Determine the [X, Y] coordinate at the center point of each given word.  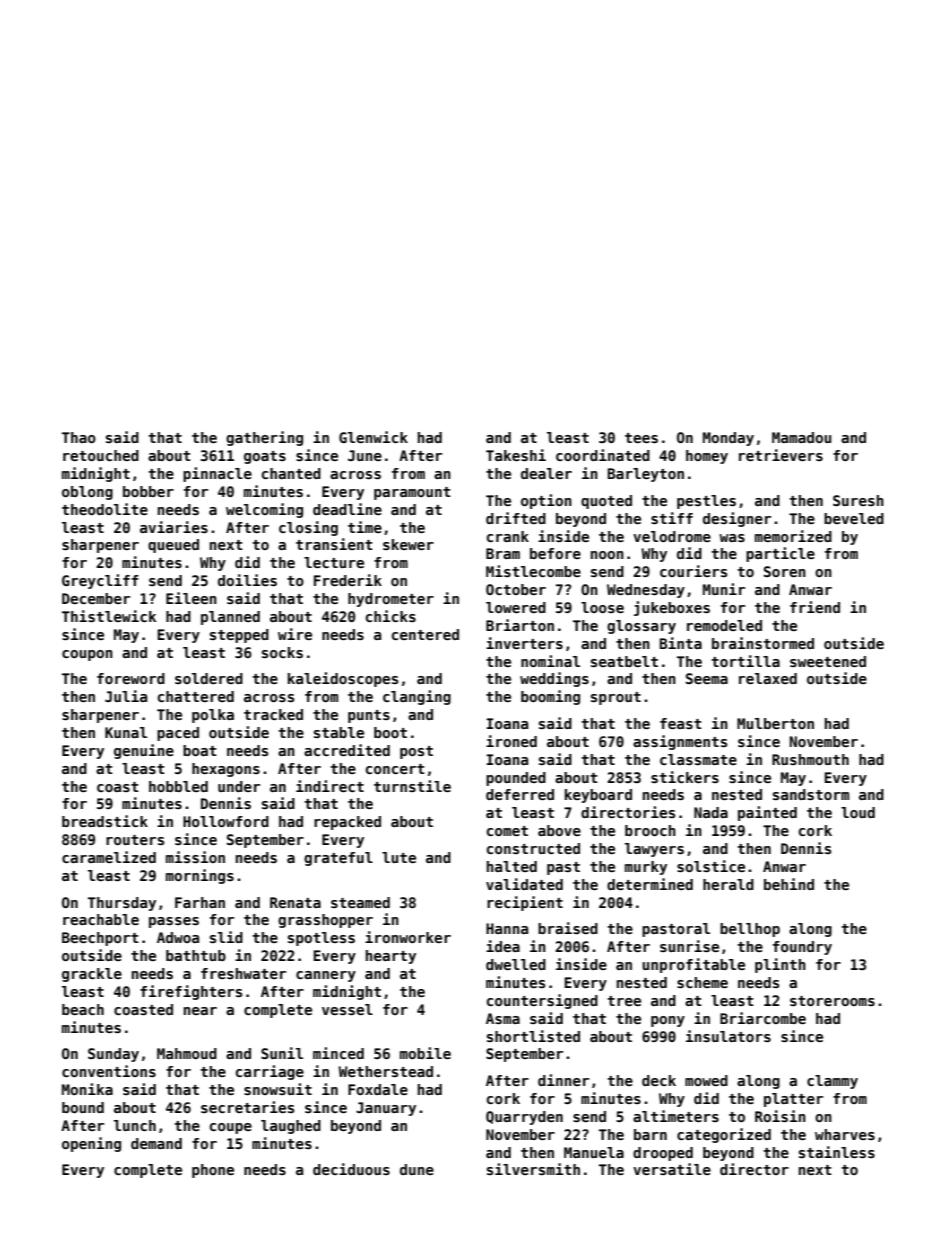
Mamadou [801, 437]
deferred [520, 794]
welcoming [264, 510]
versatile [672, 1169]
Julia [126, 696]
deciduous [351, 1169]
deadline [347, 509]
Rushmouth [810, 759]
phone [213, 1171]
